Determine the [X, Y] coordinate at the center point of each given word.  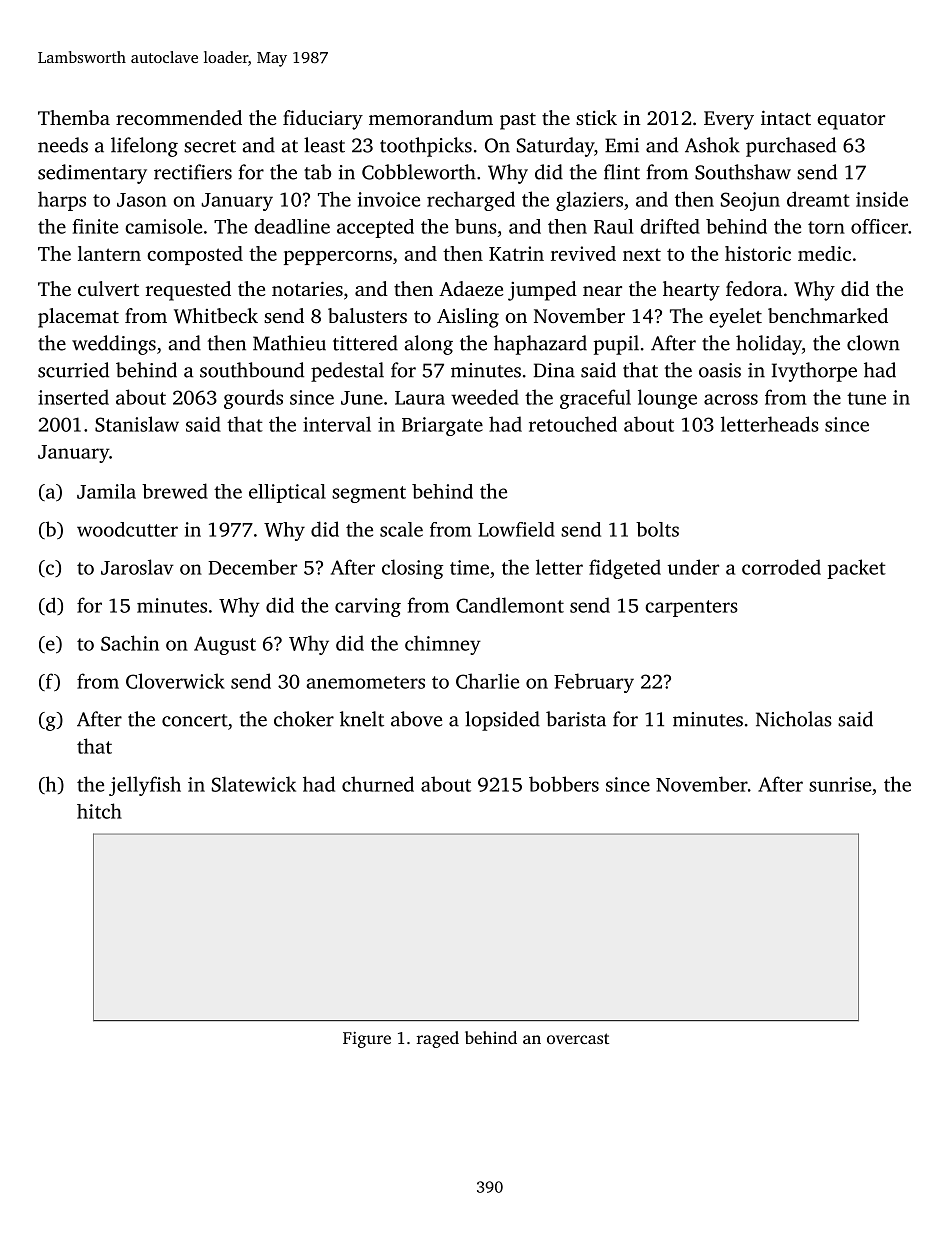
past [518, 121]
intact [786, 117]
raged [438, 1039]
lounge [667, 399]
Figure [367, 1040]
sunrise [840, 784]
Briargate [442, 426]
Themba [74, 117]
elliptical [287, 493]
